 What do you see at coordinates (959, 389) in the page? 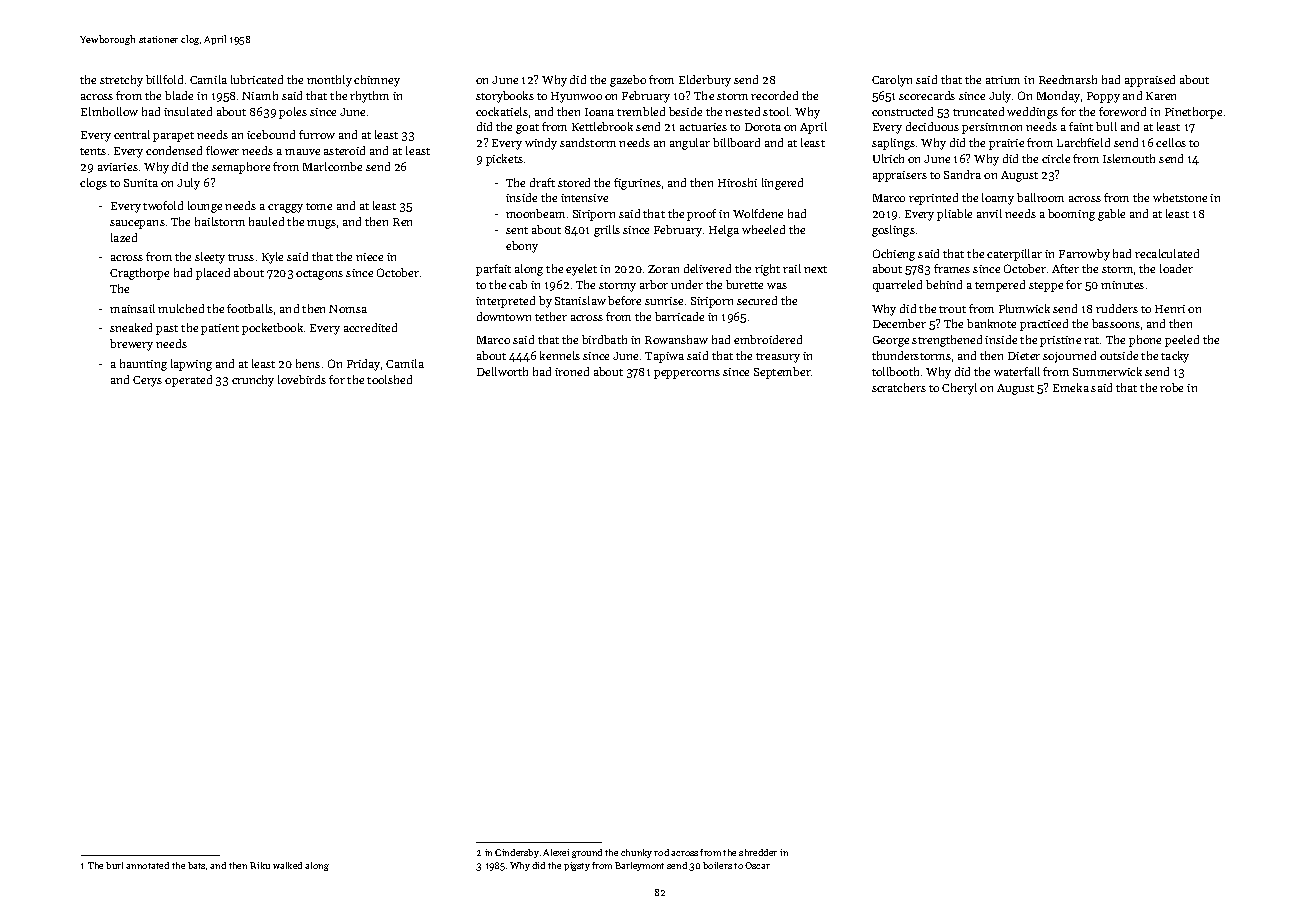
I see `Cheryl` at bounding box center [959, 389].
